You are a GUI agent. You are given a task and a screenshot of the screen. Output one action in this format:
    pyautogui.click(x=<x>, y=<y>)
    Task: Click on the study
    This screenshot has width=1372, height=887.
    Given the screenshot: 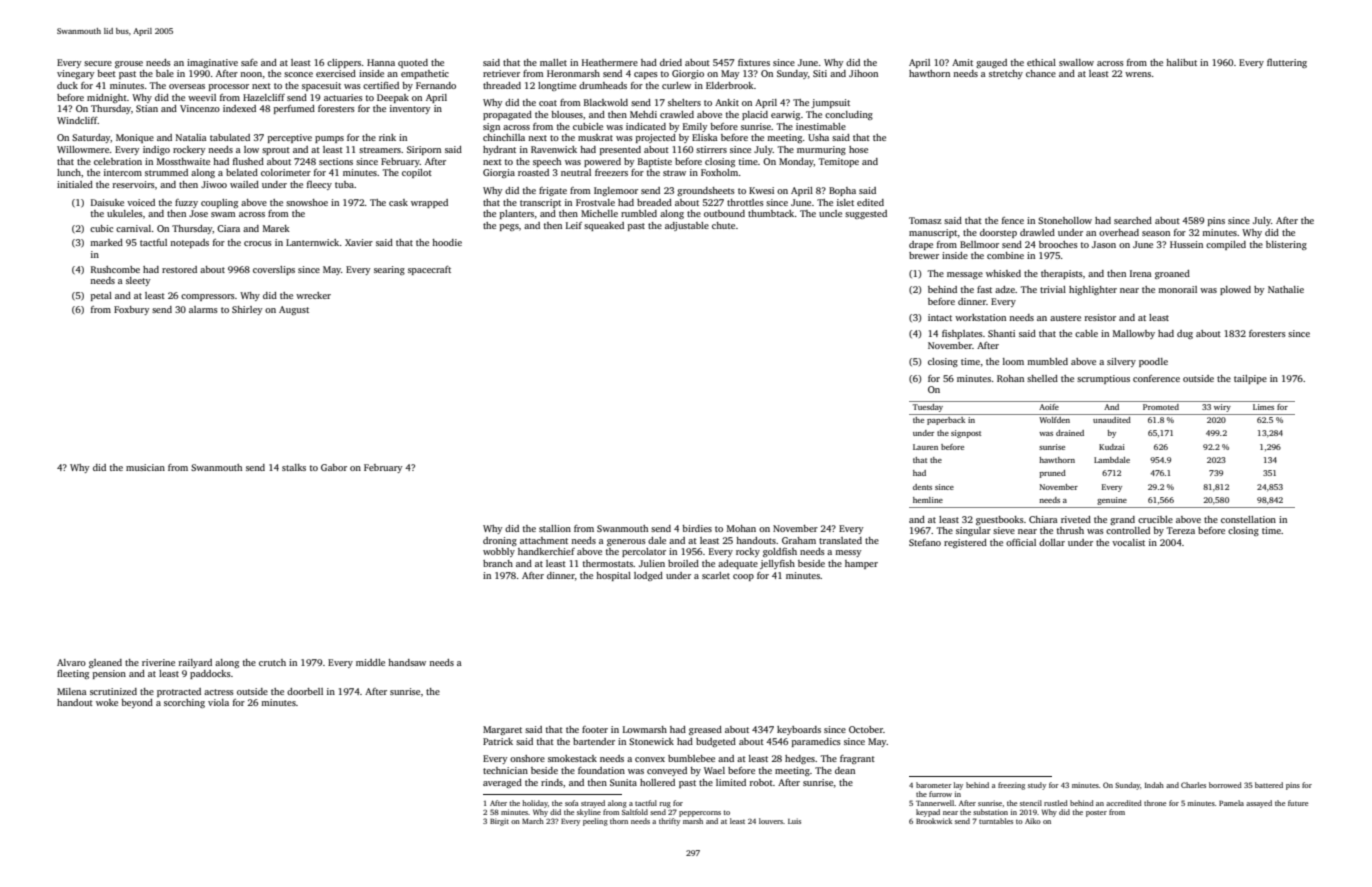 What is the action you would take?
    pyautogui.click(x=1037, y=786)
